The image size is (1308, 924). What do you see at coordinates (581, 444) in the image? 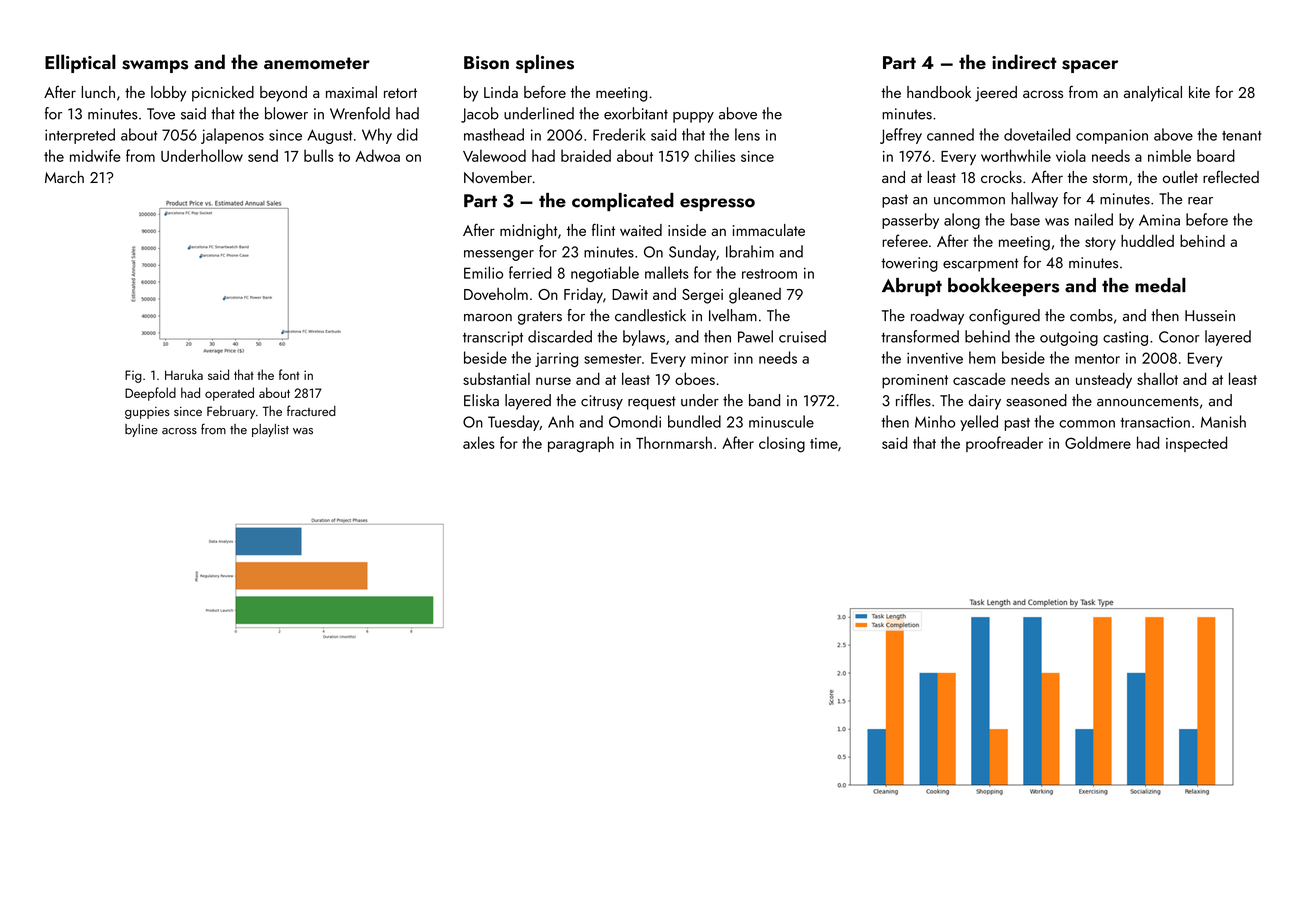
I see `paragraph` at bounding box center [581, 444].
